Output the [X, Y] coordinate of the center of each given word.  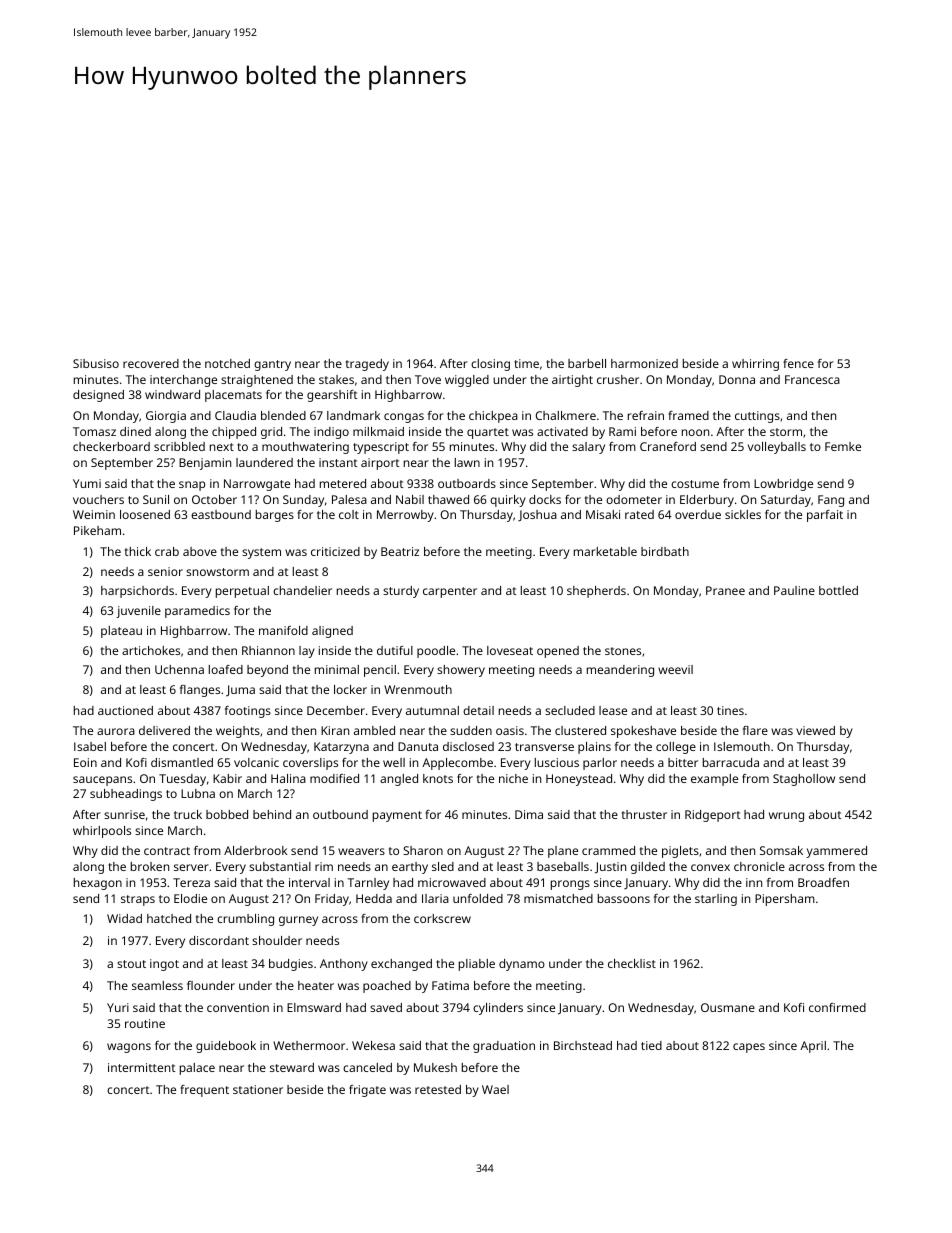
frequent [204, 1091]
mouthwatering [305, 448]
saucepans [102, 781]
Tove [428, 379]
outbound [340, 814]
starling [716, 900]
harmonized [644, 363]
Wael [495, 1089]
